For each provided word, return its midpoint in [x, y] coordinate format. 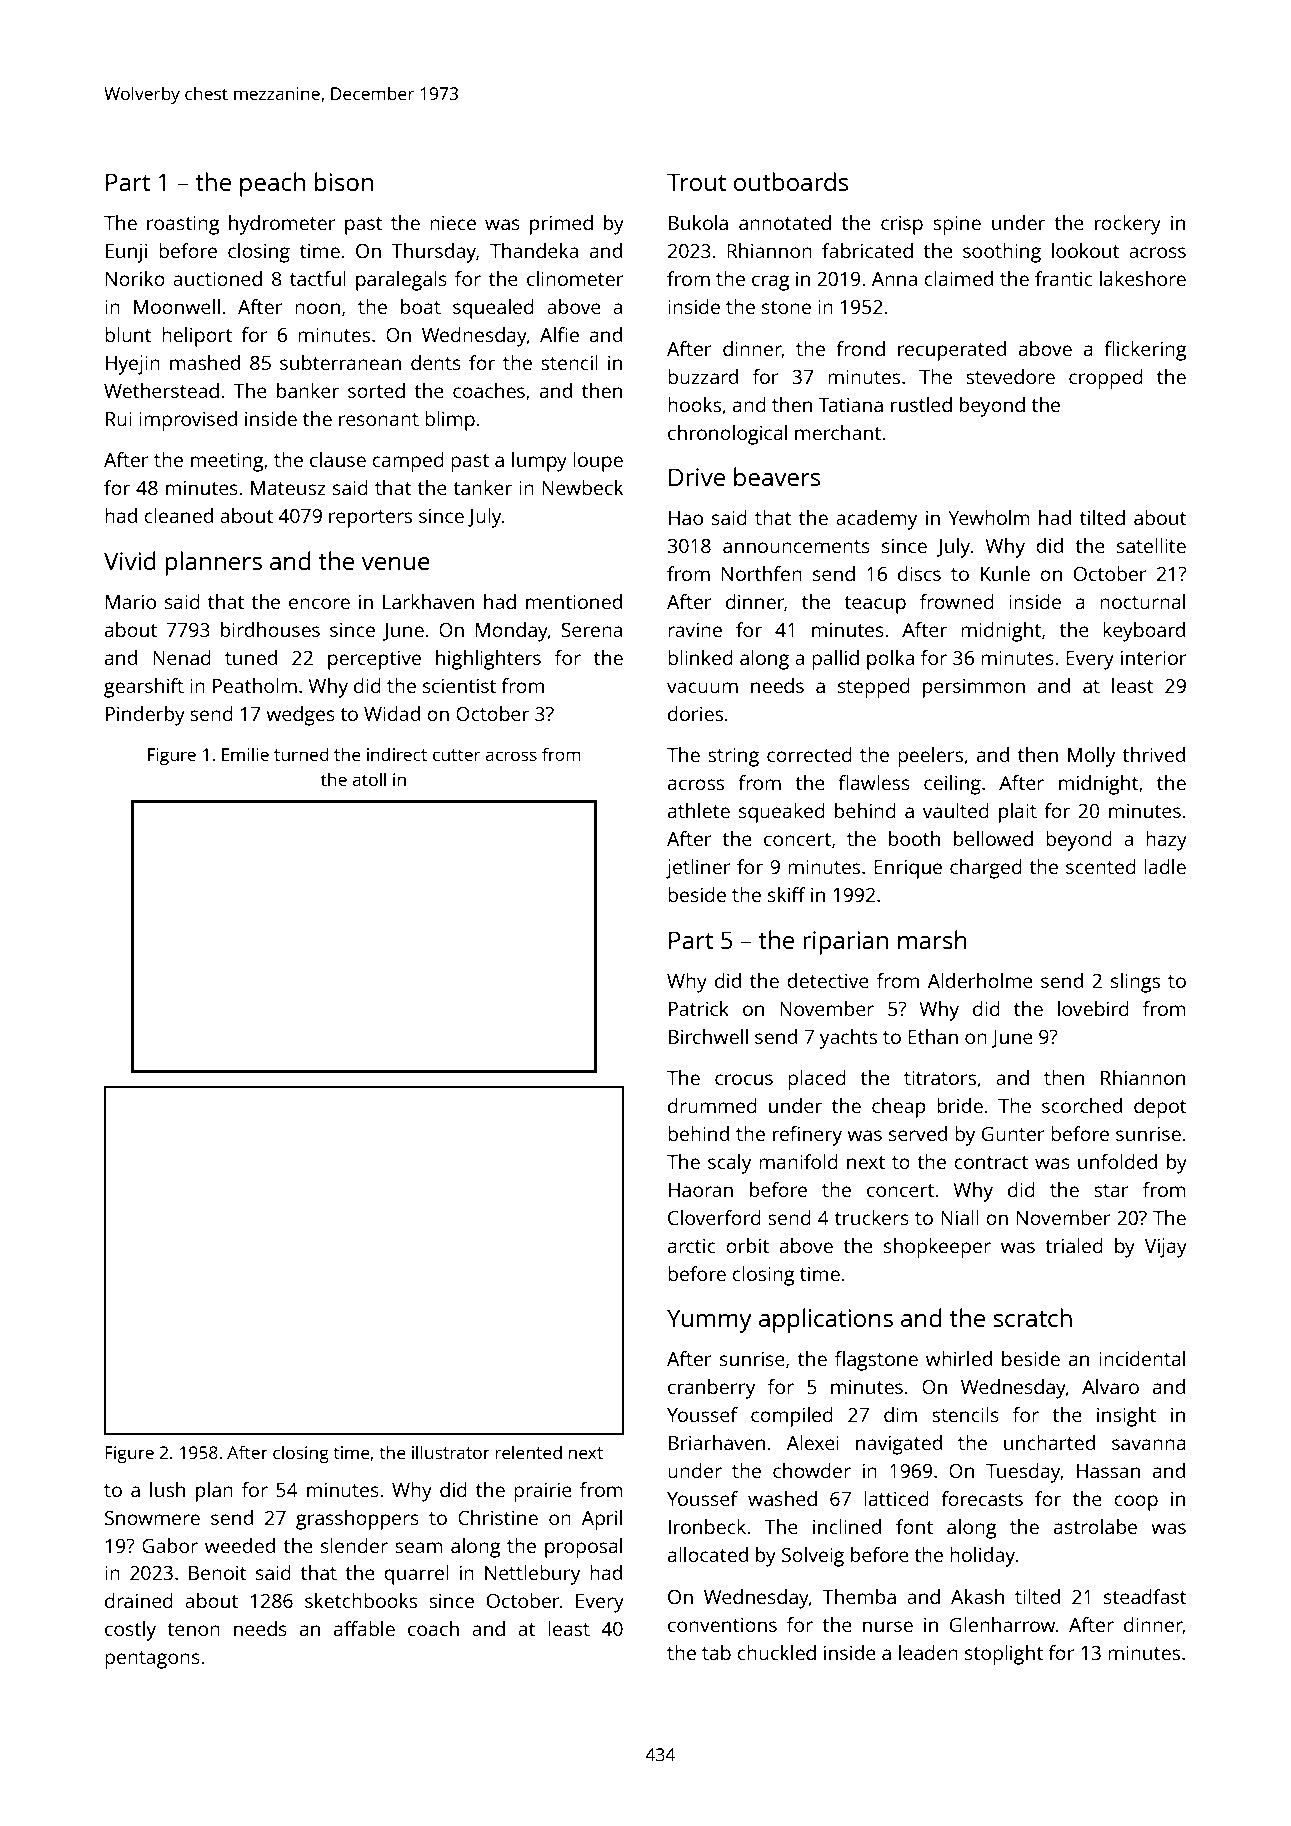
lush [167, 1489]
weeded [240, 1545]
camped [408, 462]
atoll [369, 779]
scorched [1082, 1105]
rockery [1128, 225]
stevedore [1010, 376]
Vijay [1166, 1248]
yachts [848, 1039]
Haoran [701, 1190]
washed [782, 1498]
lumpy [539, 462]
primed [561, 225]
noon [317, 308]
